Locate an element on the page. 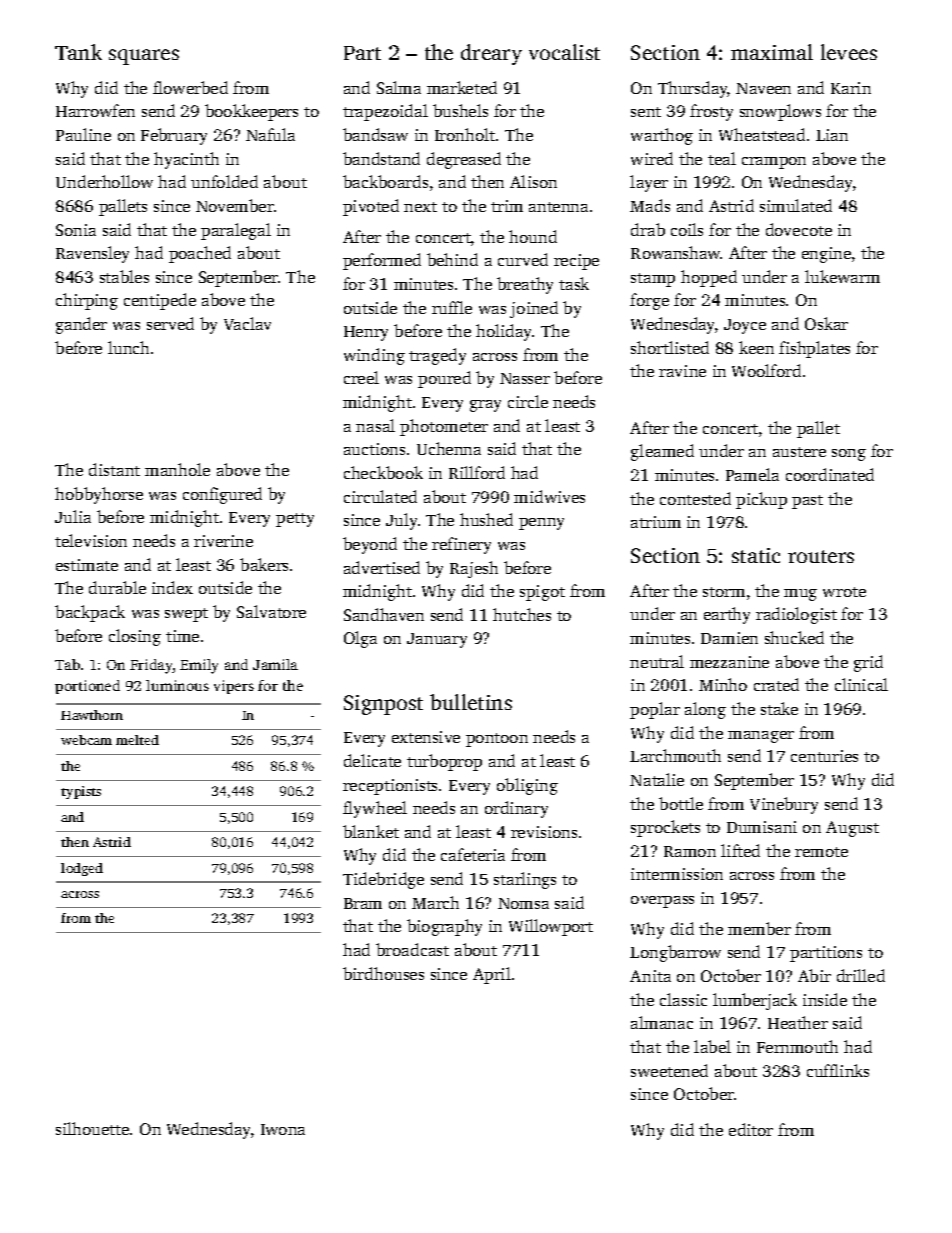 The image size is (952, 1233). maximal is located at coordinates (772, 52).
